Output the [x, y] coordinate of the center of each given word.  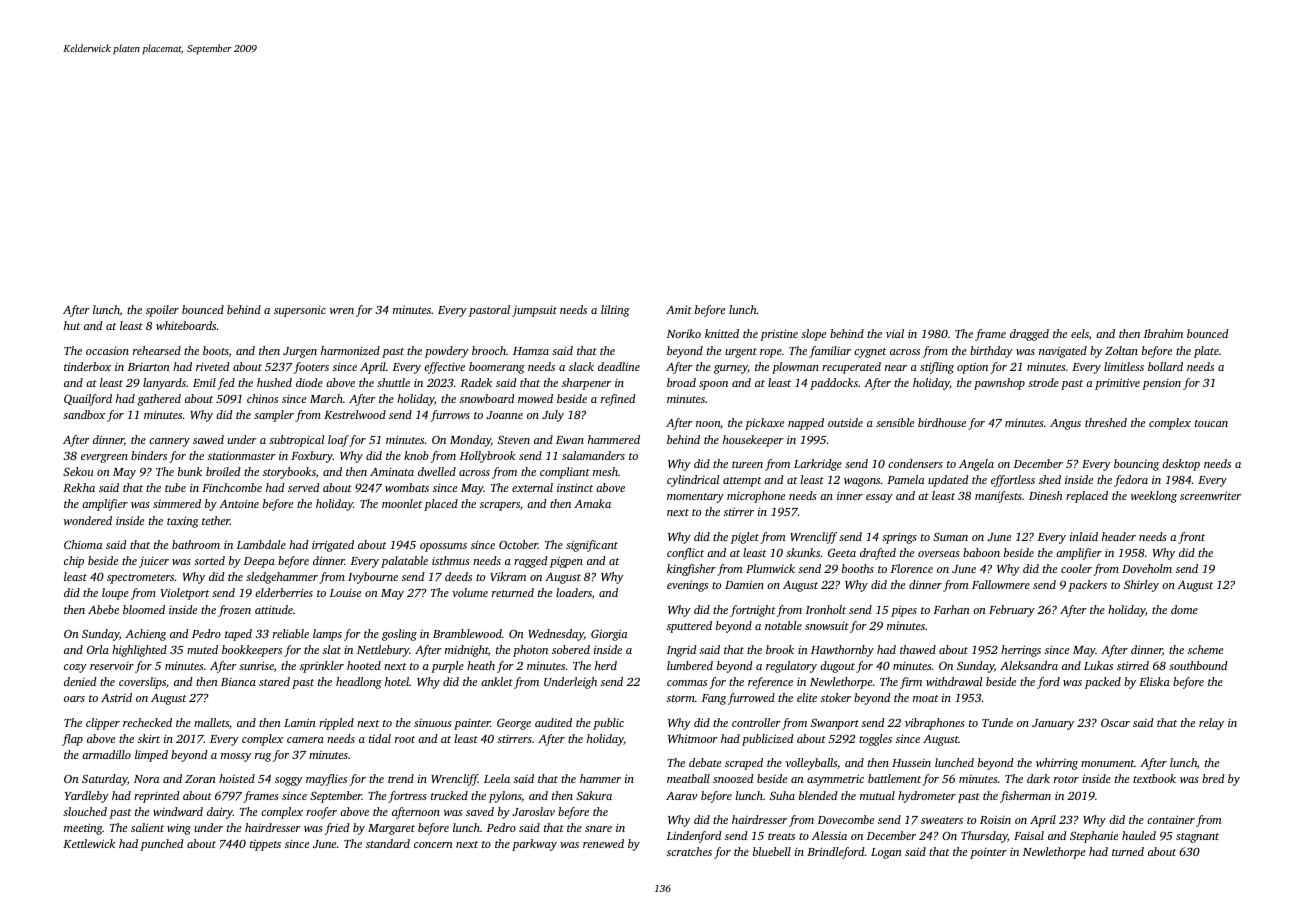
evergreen [104, 458]
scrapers [500, 506]
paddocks [834, 384]
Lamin [300, 722]
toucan [1211, 423]
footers [311, 368]
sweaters [942, 820]
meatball [688, 778]
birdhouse [942, 422]
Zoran [200, 779]
